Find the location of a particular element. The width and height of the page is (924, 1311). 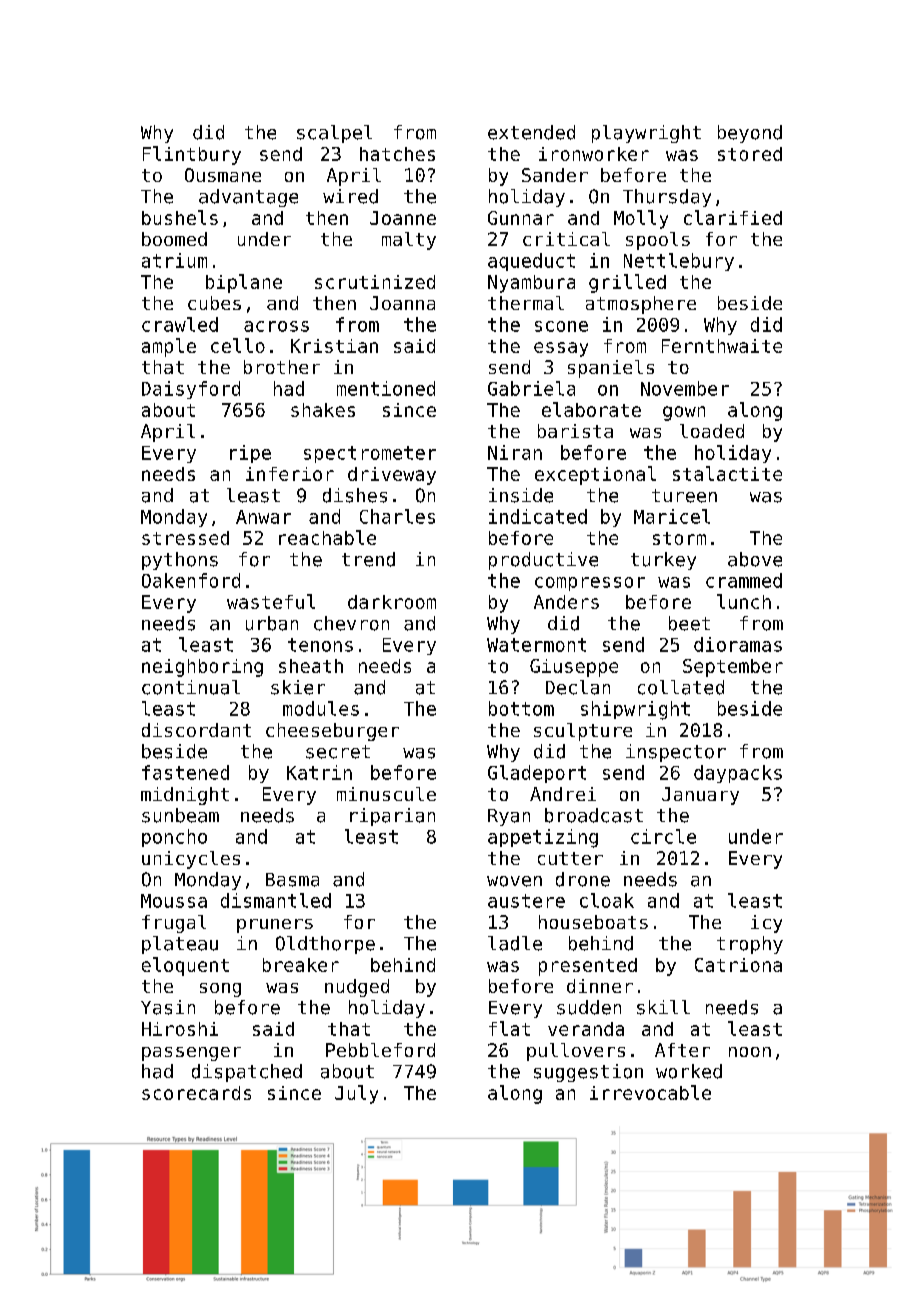

Hiroshi is located at coordinates (180, 1029).
